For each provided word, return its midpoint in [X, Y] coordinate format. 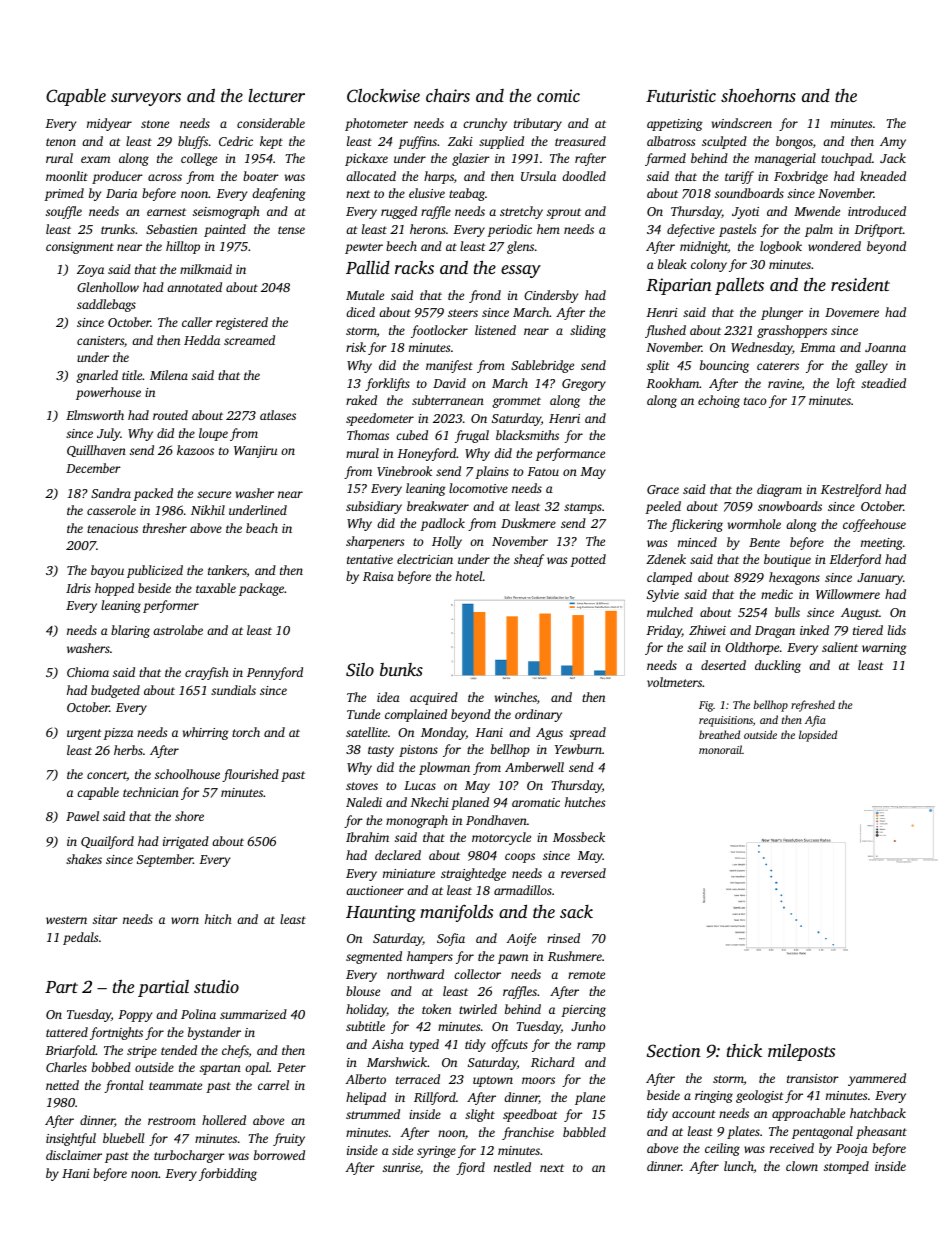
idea [388, 697]
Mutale [365, 295]
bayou [107, 571]
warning [884, 649]
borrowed [279, 1155]
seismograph [226, 212]
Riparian [679, 286]
